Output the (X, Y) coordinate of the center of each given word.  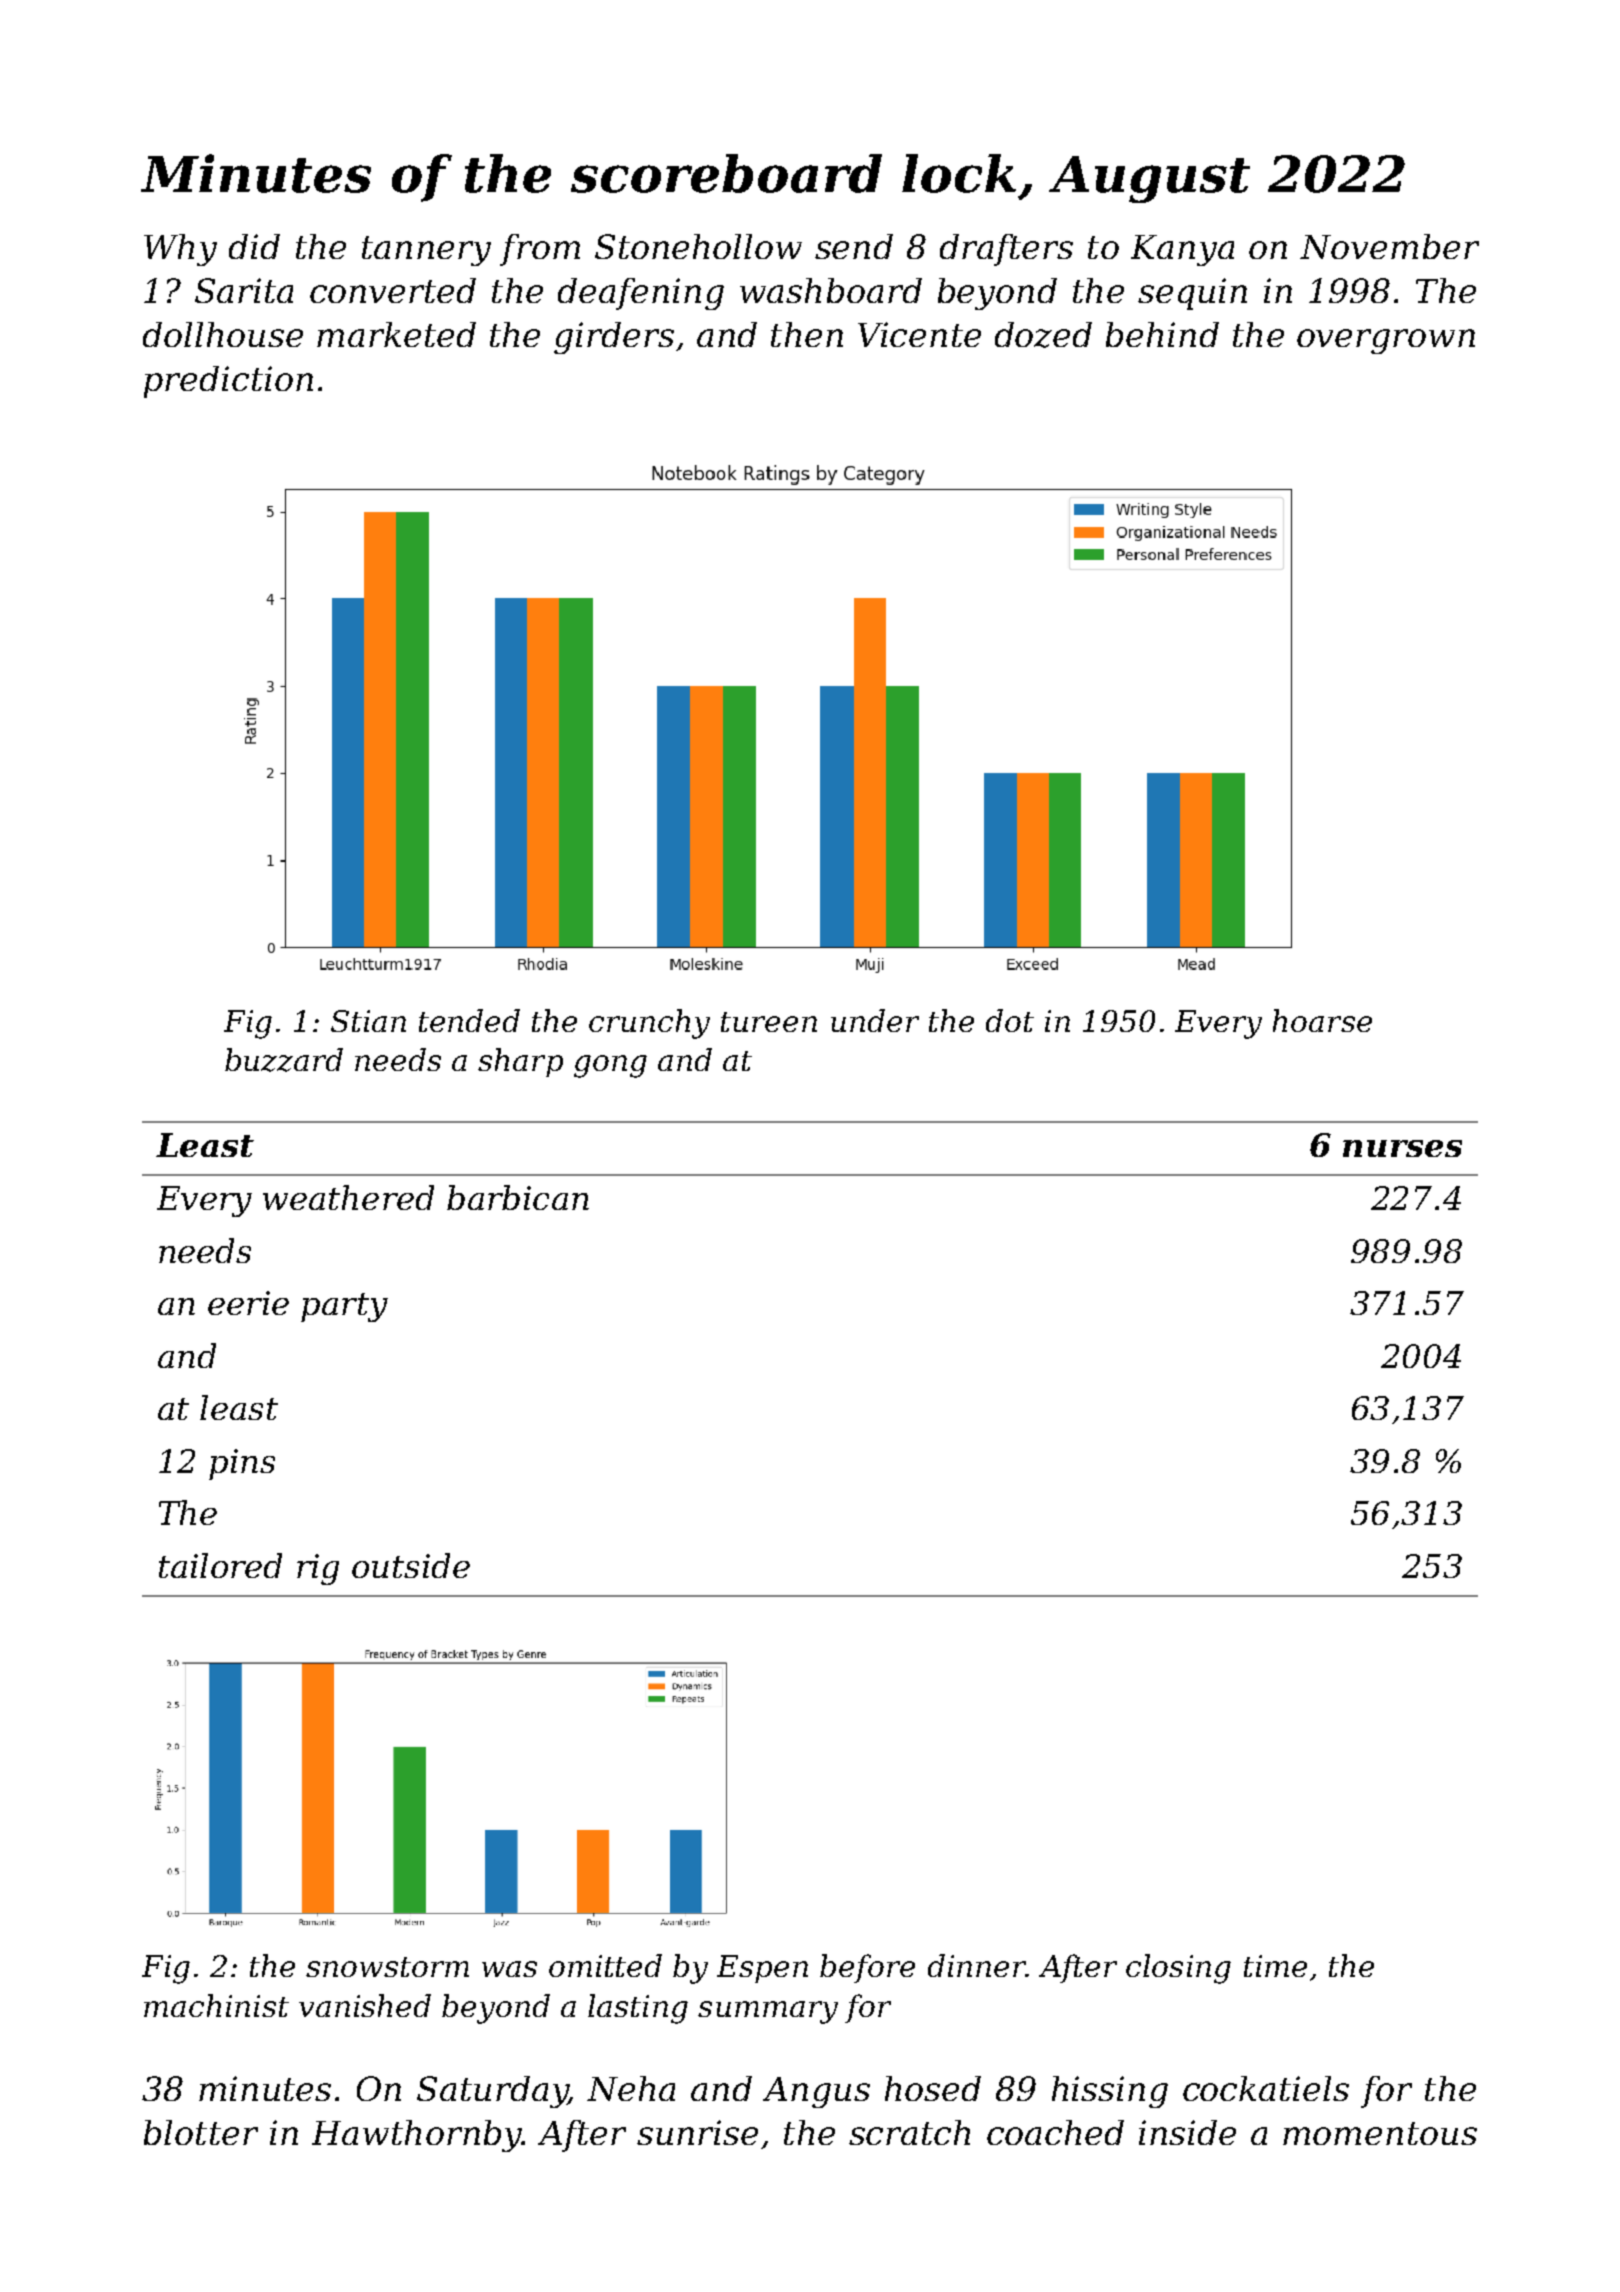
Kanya (1182, 250)
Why (180, 250)
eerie (248, 1303)
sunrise (697, 2132)
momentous (1380, 2133)
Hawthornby (417, 2136)
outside (411, 1565)
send (854, 246)
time (1275, 1966)
